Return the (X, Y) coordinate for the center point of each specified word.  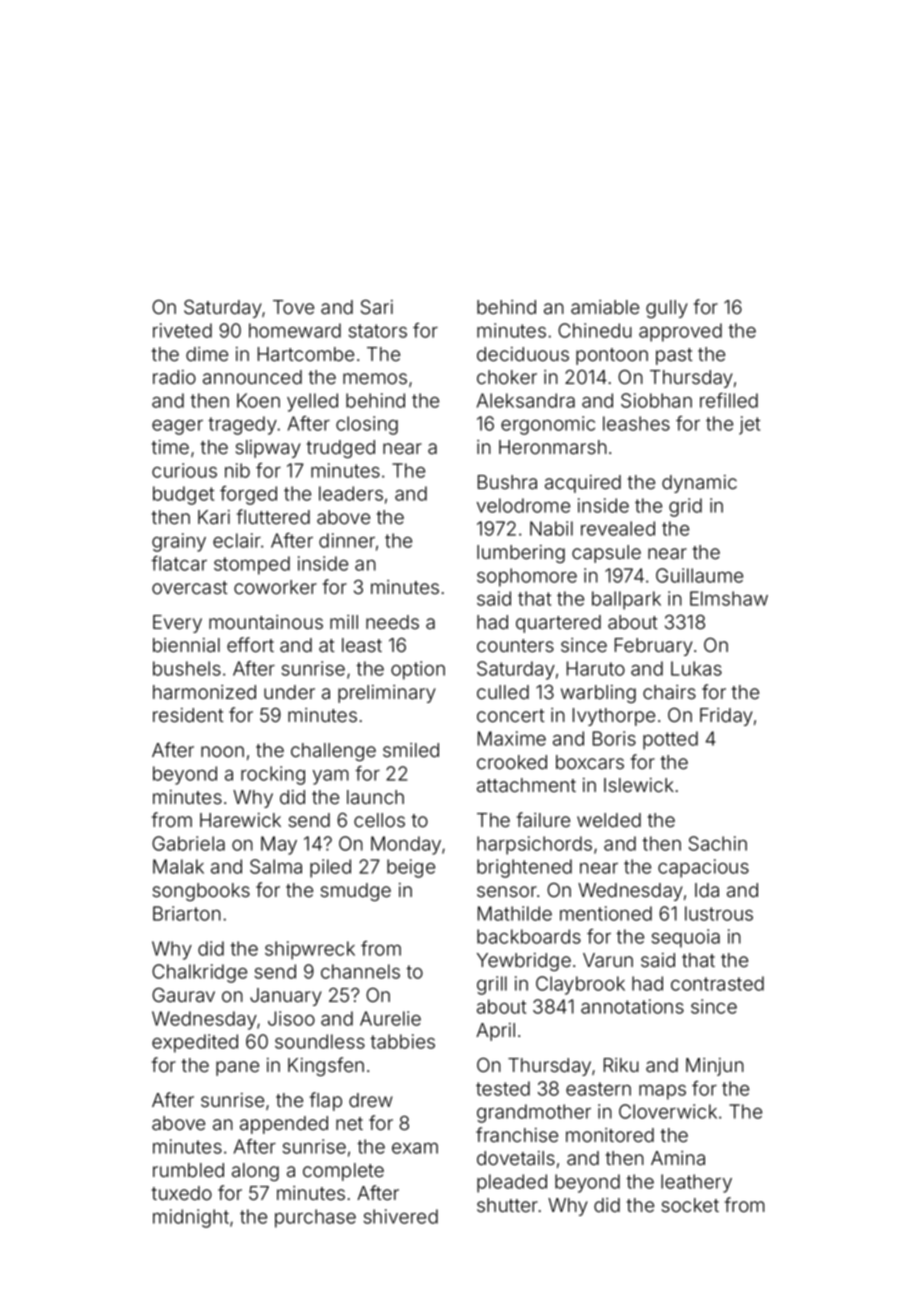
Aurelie (390, 1018)
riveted (182, 330)
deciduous (523, 354)
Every (177, 624)
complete (343, 1172)
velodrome (523, 505)
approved (680, 332)
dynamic (699, 484)
